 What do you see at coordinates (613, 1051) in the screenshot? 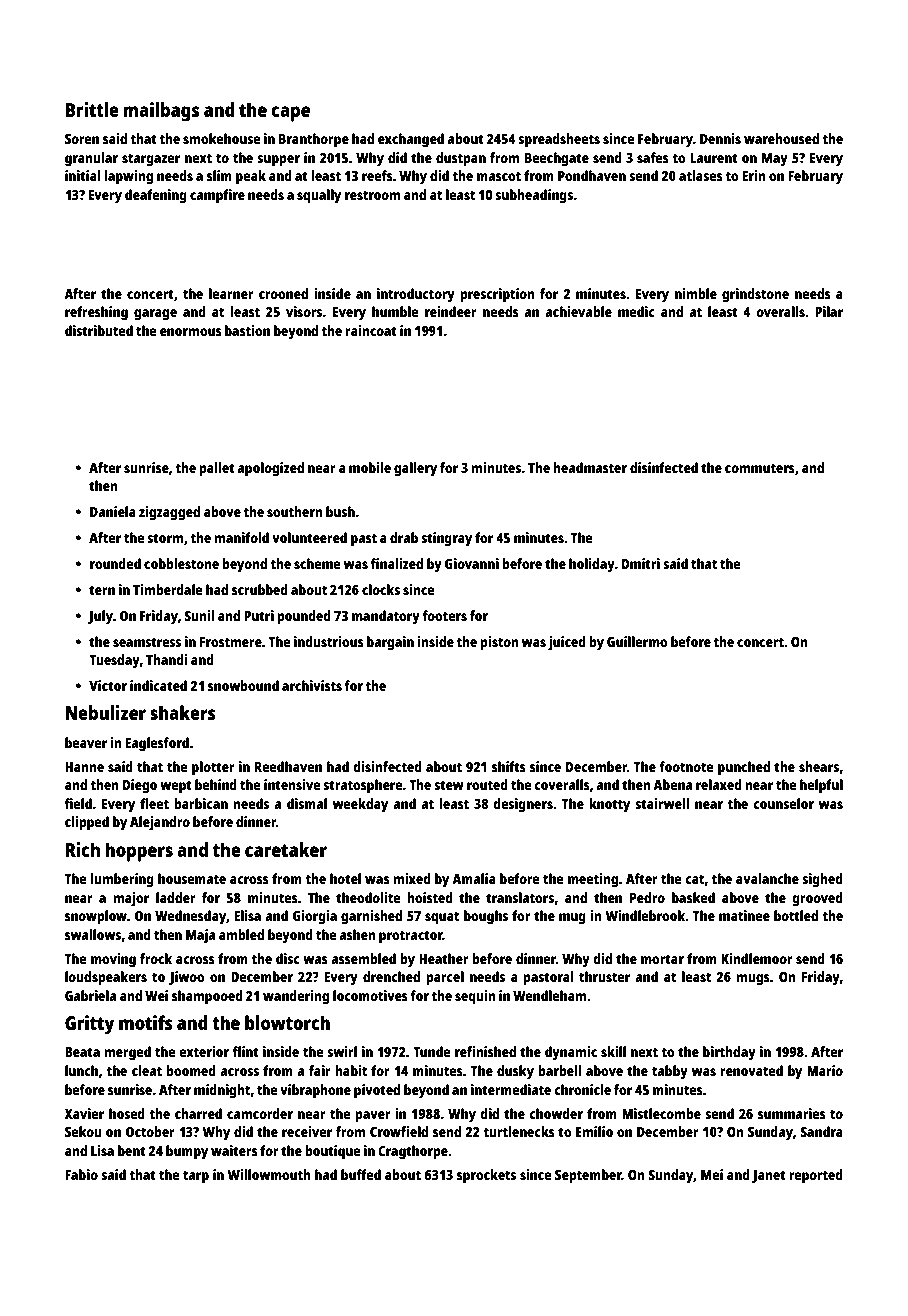
I see `skill` at bounding box center [613, 1051].
